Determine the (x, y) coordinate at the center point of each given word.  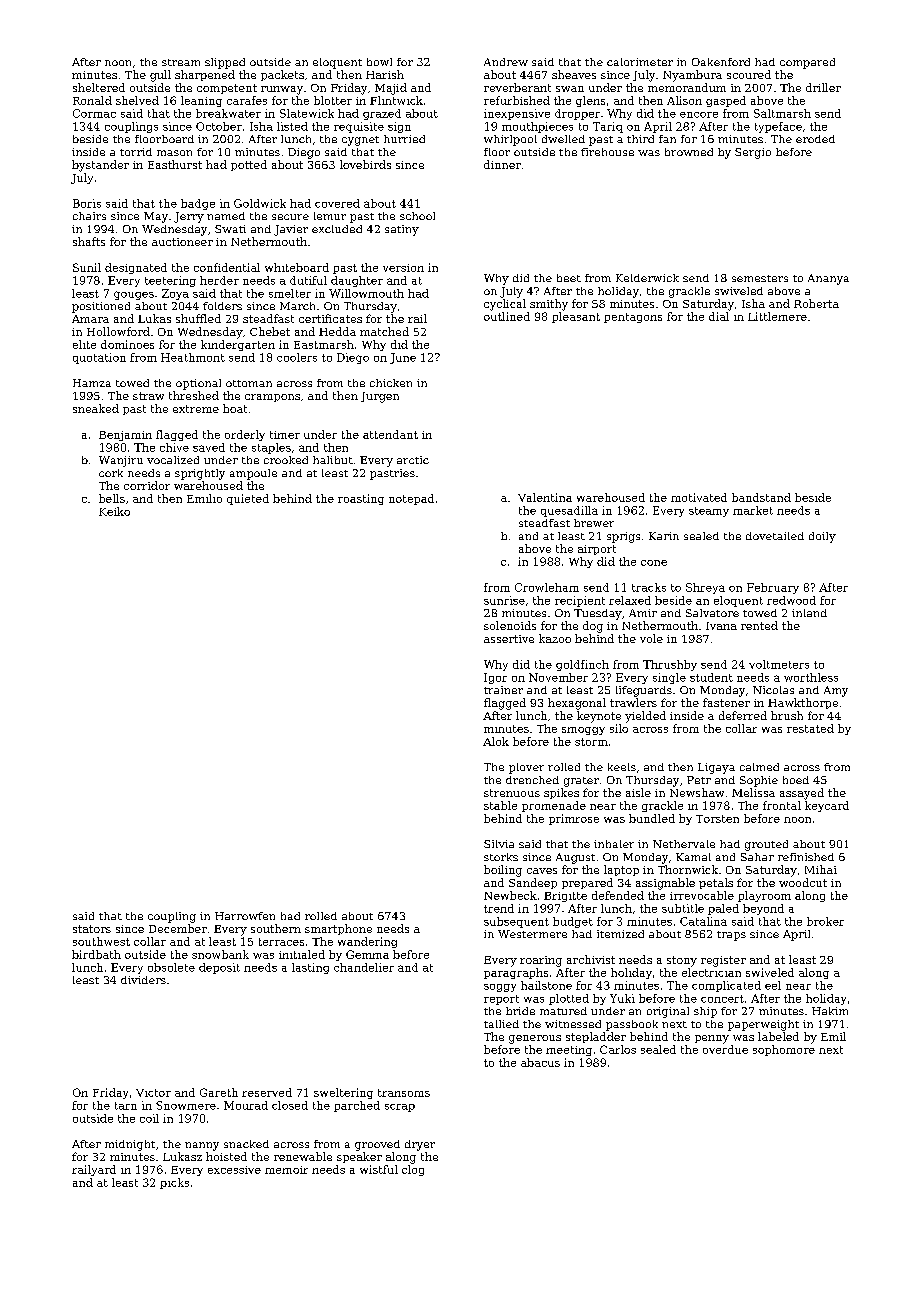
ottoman (249, 383)
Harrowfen (245, 916)
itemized (620, 934)
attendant (390, 434)
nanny (202, 1146)
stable (500, 805)
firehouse (607, 152)
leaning (201, 101)
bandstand (761, 497)
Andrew (506, 62)
